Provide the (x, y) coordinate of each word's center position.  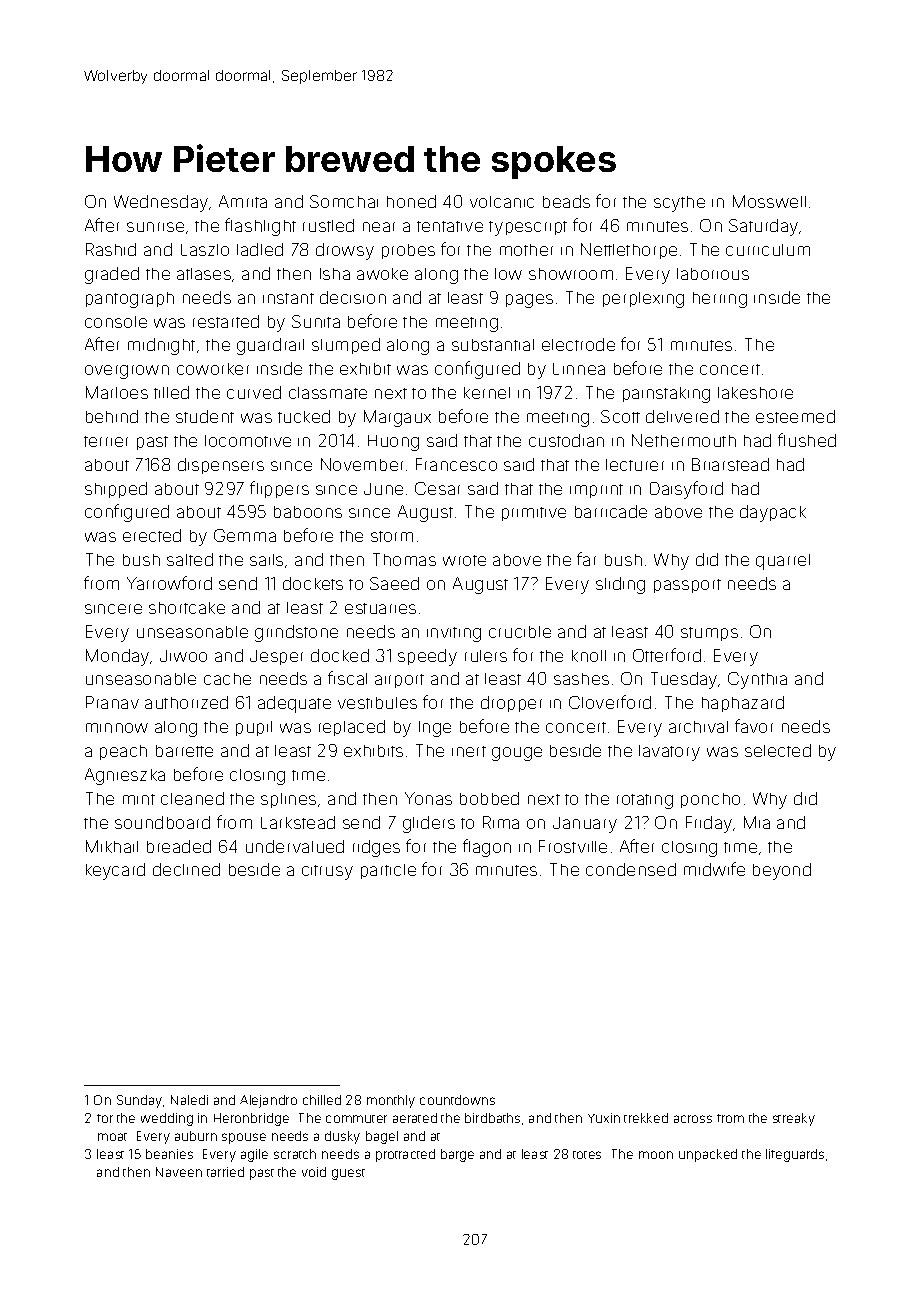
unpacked (708, 1155)
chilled (322, 1100)
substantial (493, 345)
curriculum (768, 250)
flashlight (260, 227)
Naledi (189, 1100)
